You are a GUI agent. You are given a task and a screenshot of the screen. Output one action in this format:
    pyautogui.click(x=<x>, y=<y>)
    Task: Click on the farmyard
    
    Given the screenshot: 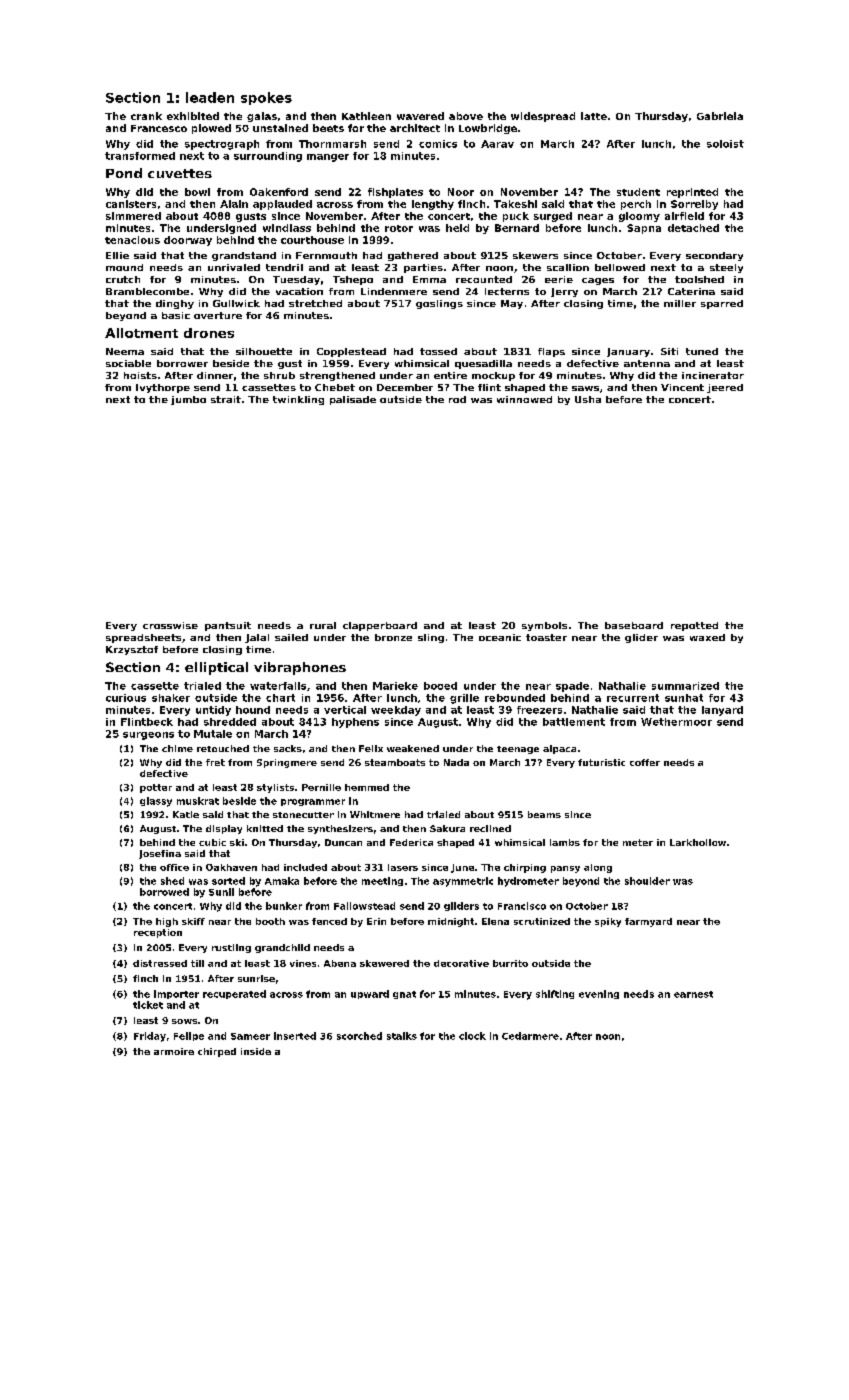 What is the action you would take?
    pyautogui.click(x=648, y=922)
